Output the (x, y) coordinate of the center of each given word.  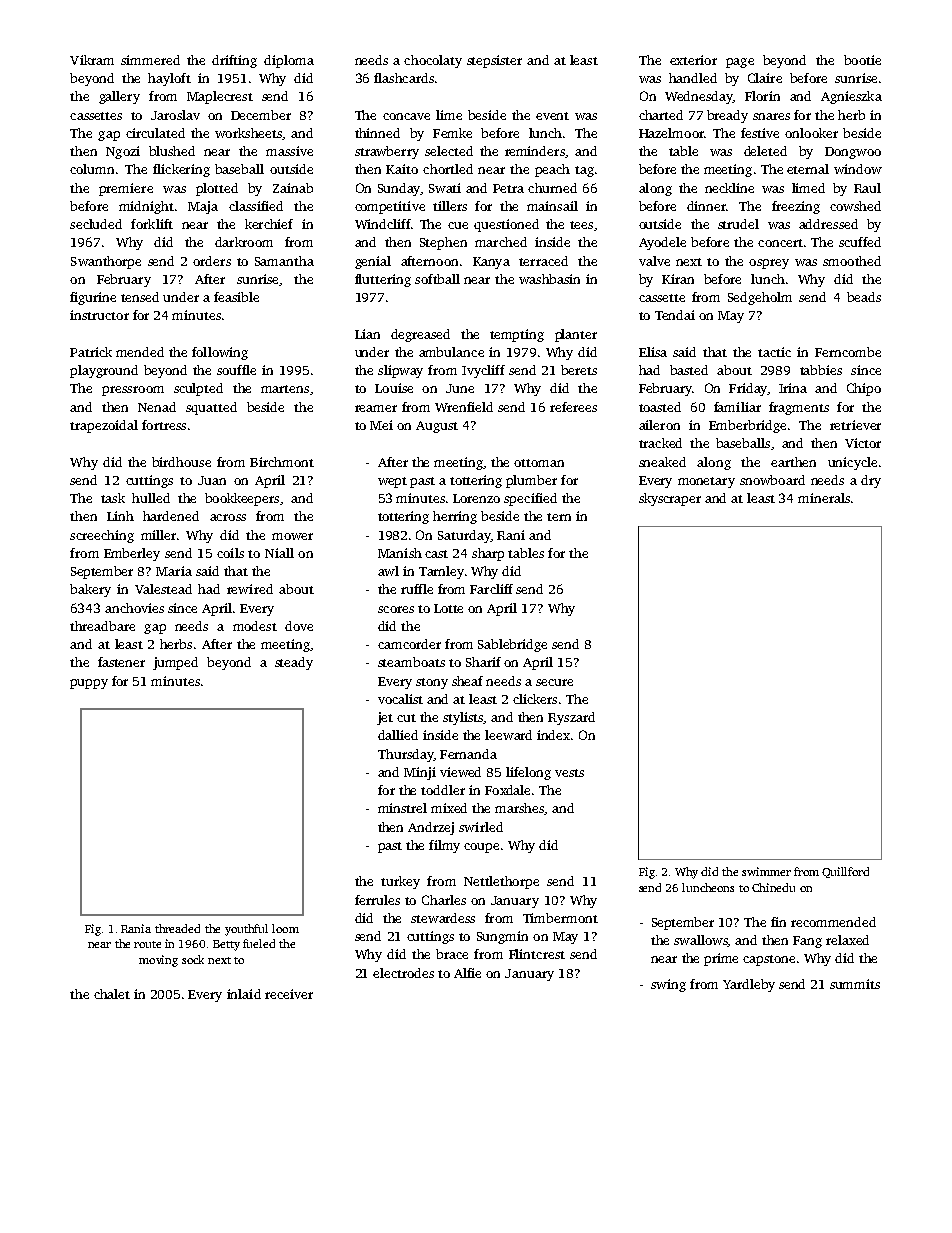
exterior (693, 60)
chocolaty (433, 61)
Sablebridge (512, 645)
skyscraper (670, 499)
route (147, 944)
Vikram (92, 60)
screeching (102, 536)
